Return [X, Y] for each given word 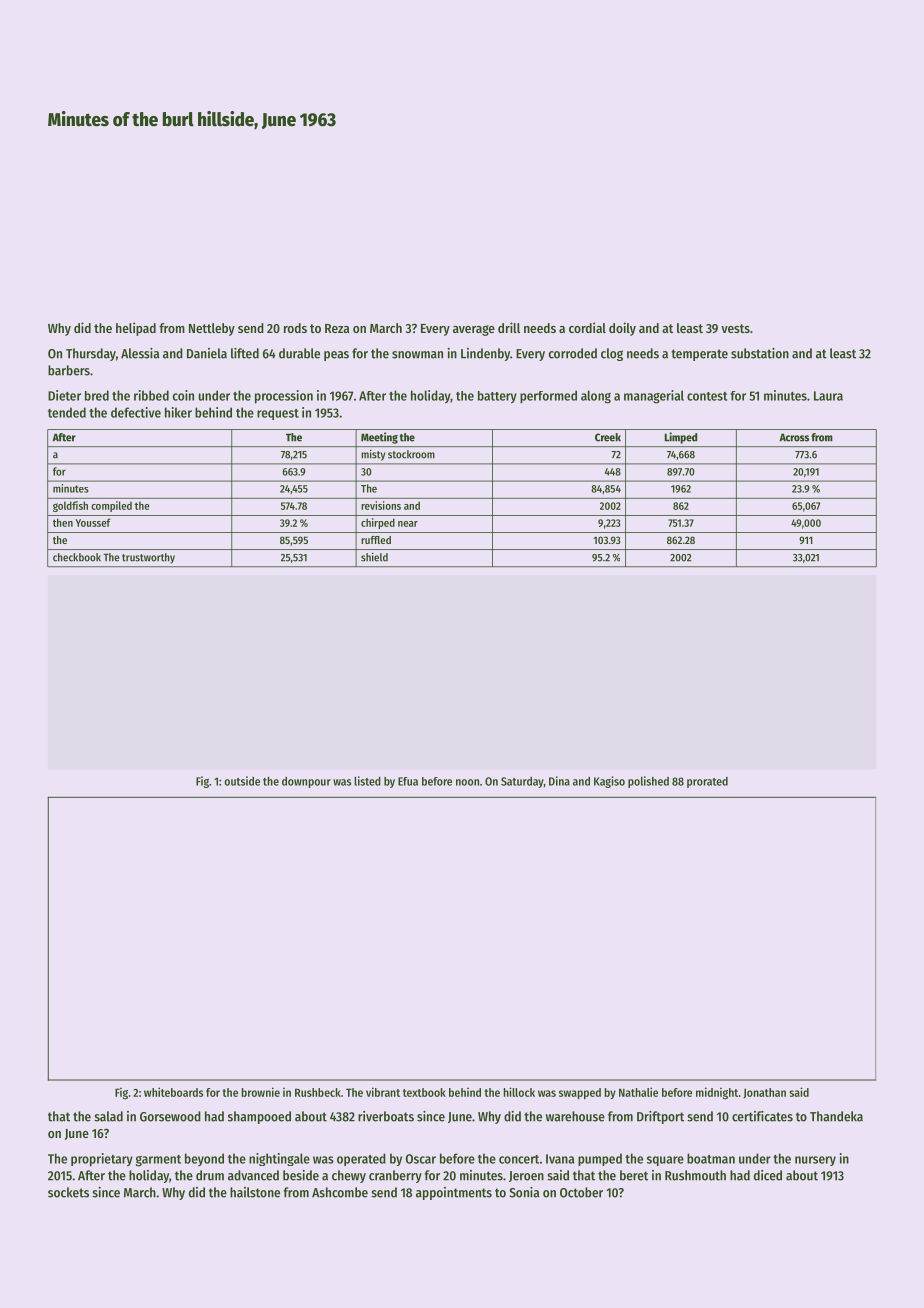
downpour [306, 782]
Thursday [91, 354]
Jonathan [764, 1093]
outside [242, 781]
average [474, 330]
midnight [717, 1093]
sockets [68, 1192]
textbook [424, 1092]
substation [760, 353]
